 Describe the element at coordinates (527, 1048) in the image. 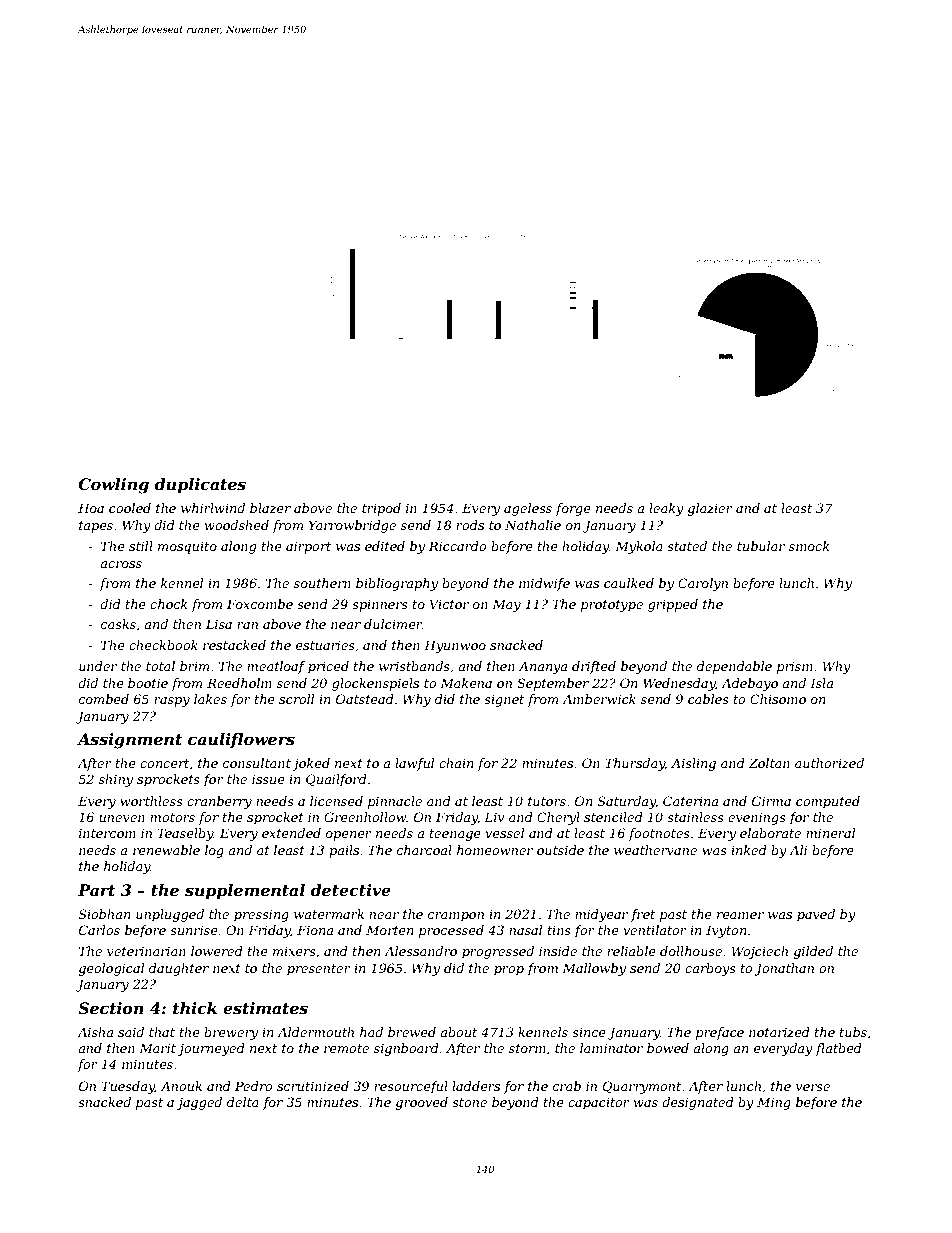

I see `storm` at that location.
